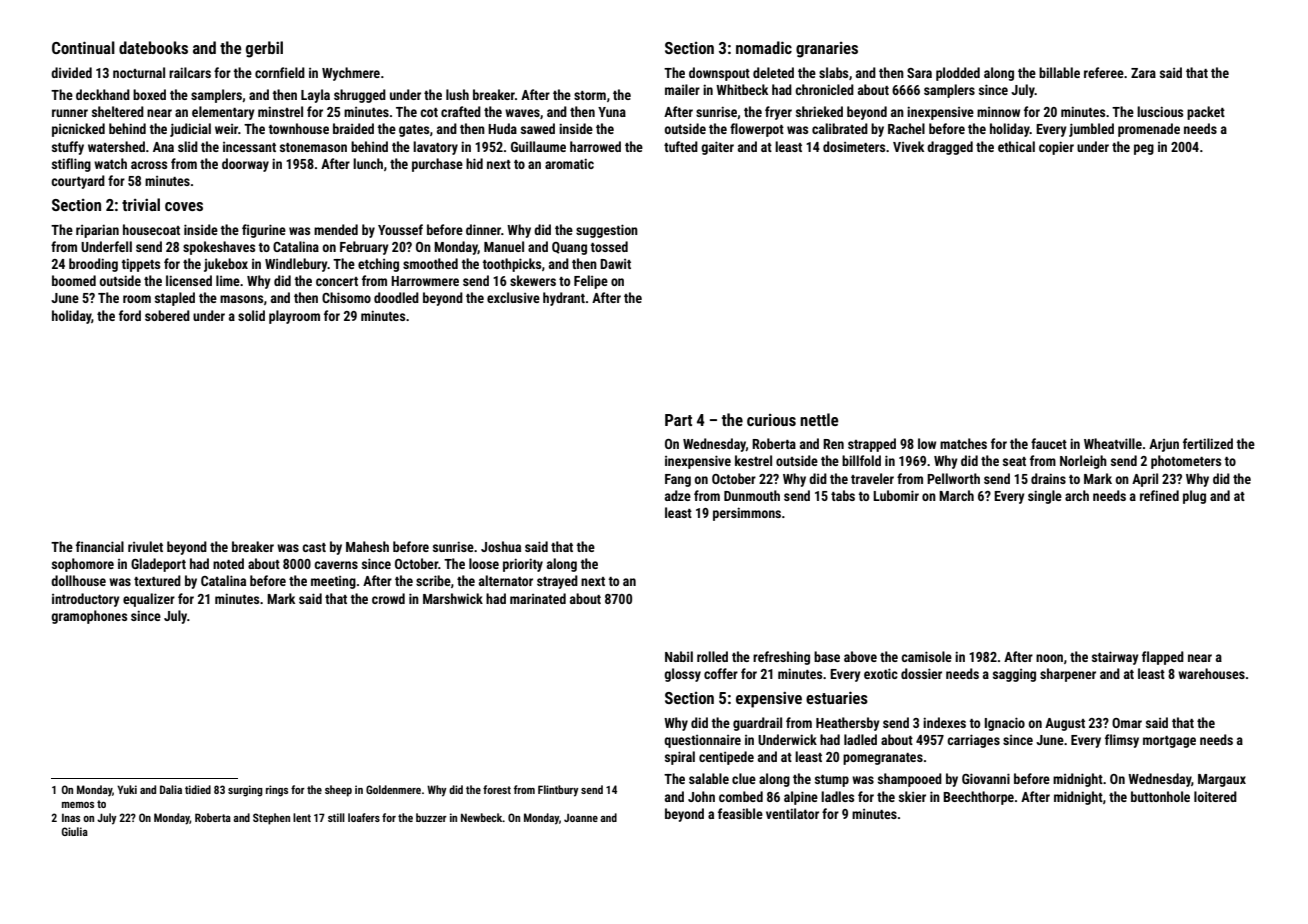 The height and width of the screenshot is (924, 1308). What do you see at coordinates (1211, 673) in the screenshot?
I see `warehouses` at bounding box center [1211, 673].
